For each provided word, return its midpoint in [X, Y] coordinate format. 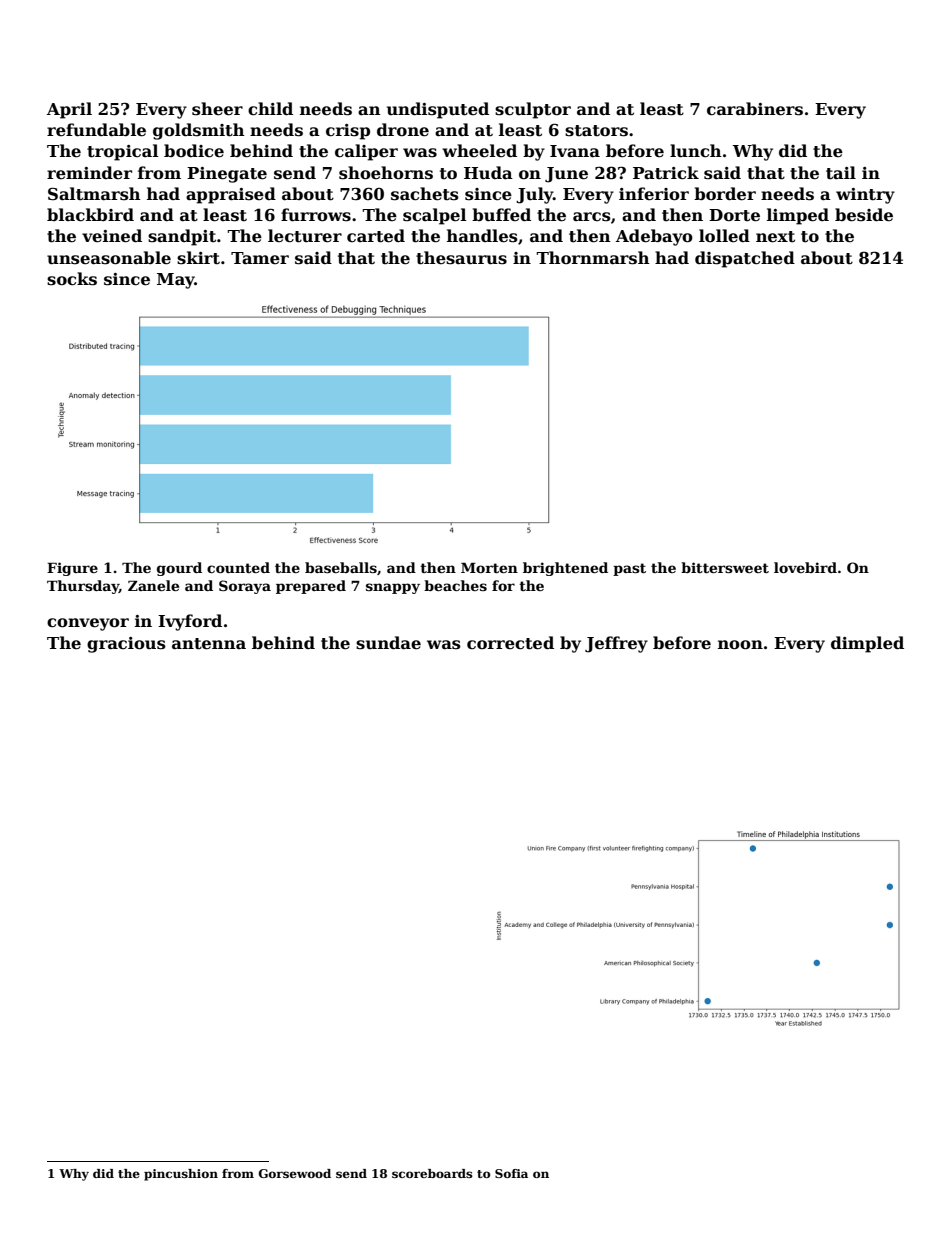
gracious [126, 645]
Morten [489, 568]
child [270, 109]
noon [740, 645]
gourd [179, 569]
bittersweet [725, 567]
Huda [488, 172]
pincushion [181, 1175]
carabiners [755, 109]
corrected [510, 643]
